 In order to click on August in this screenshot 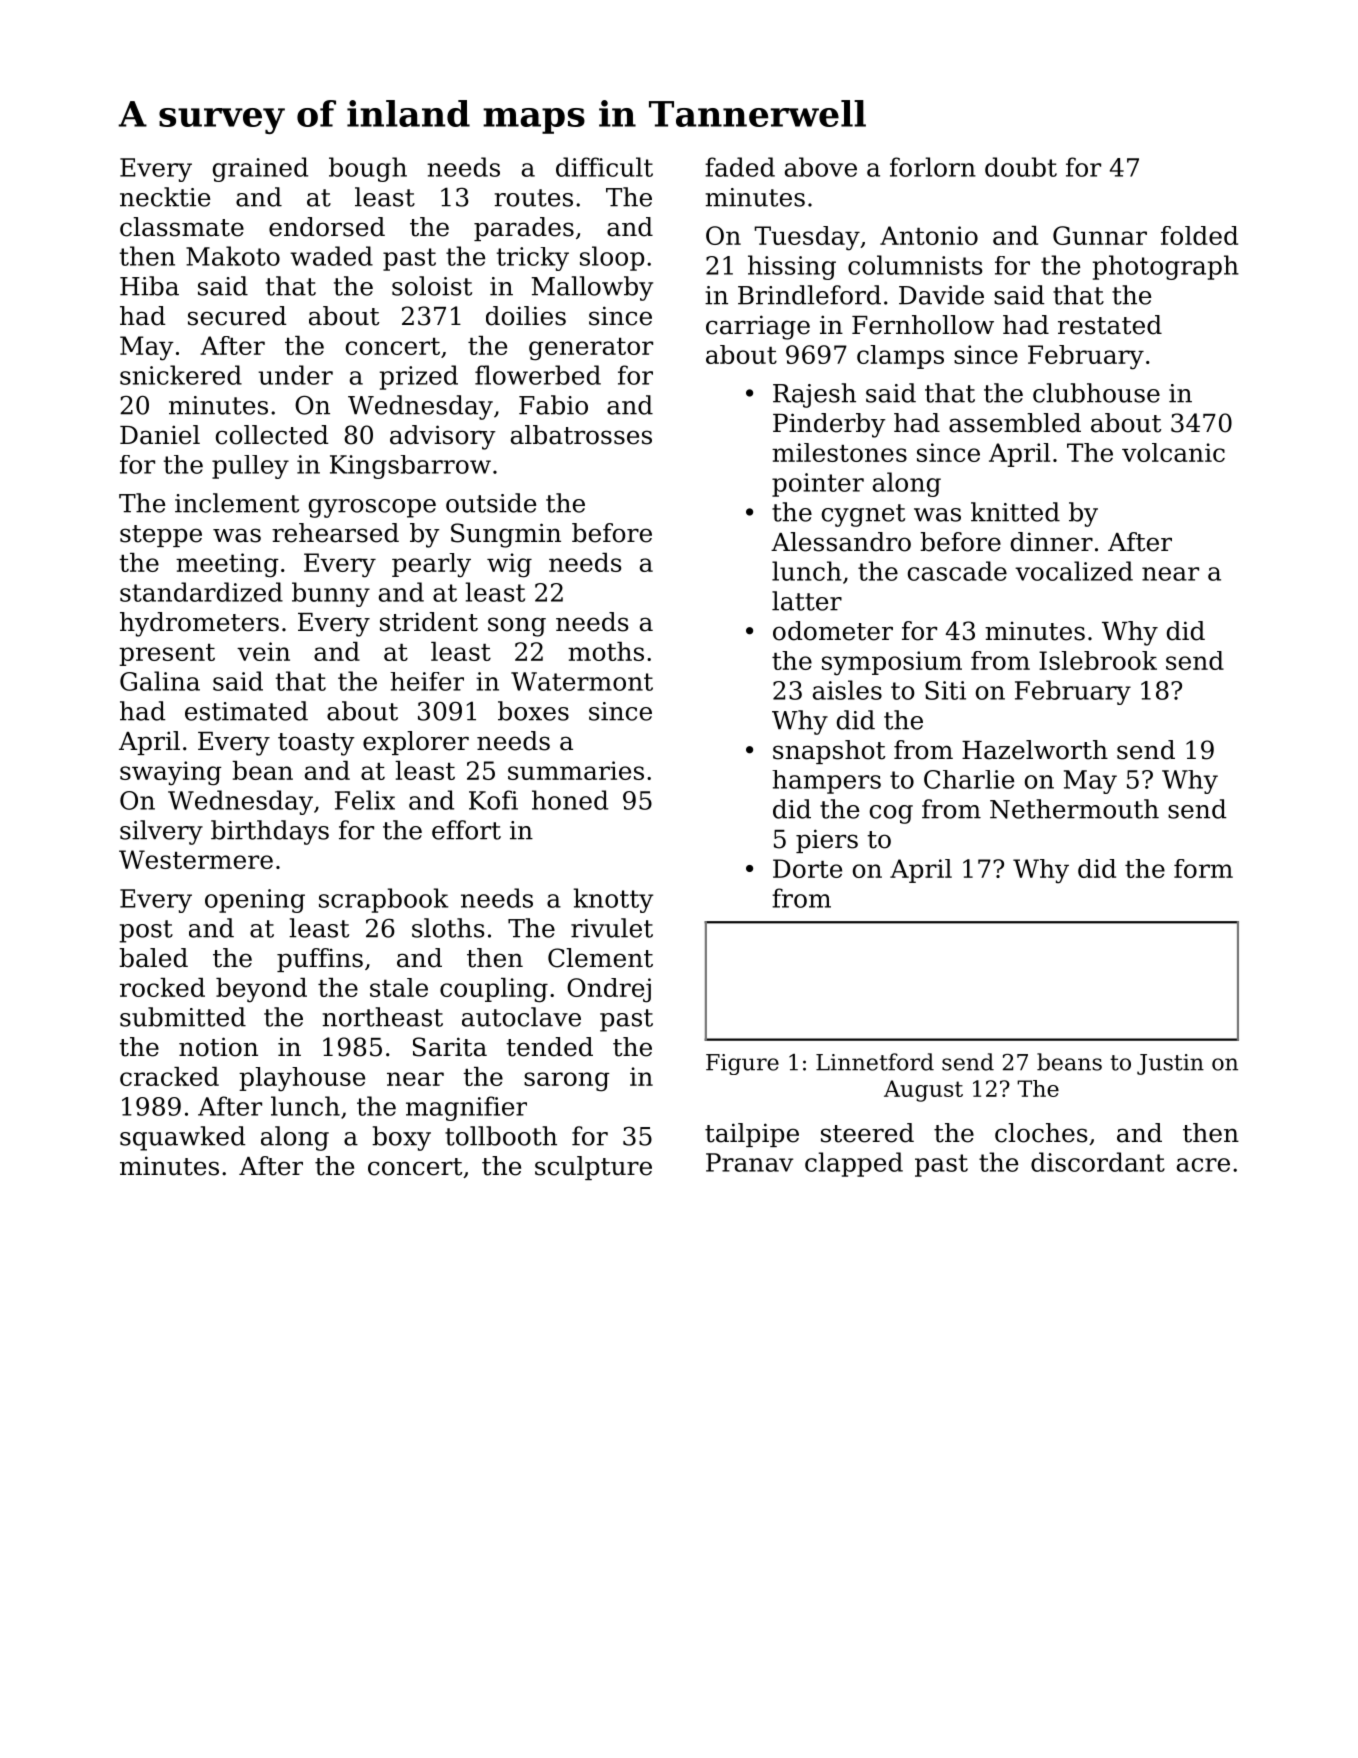, I will do `click(923, 1091)`.
